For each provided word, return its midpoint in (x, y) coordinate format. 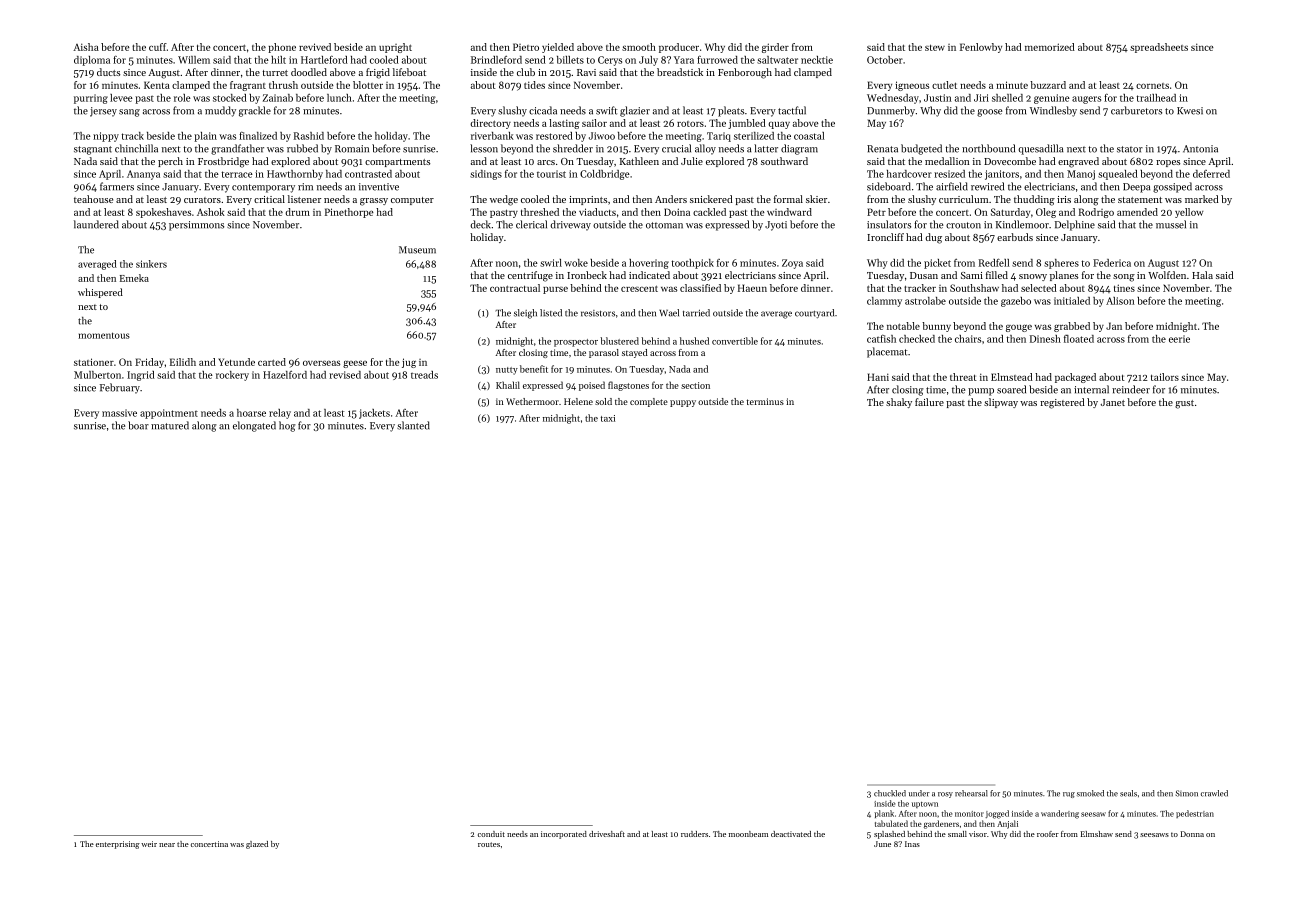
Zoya (792, 264)
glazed (257, 845)
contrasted (368, 174)
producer (679, 48)
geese (355, 364)
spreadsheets (1159, 48)
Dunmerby (891, 111)
